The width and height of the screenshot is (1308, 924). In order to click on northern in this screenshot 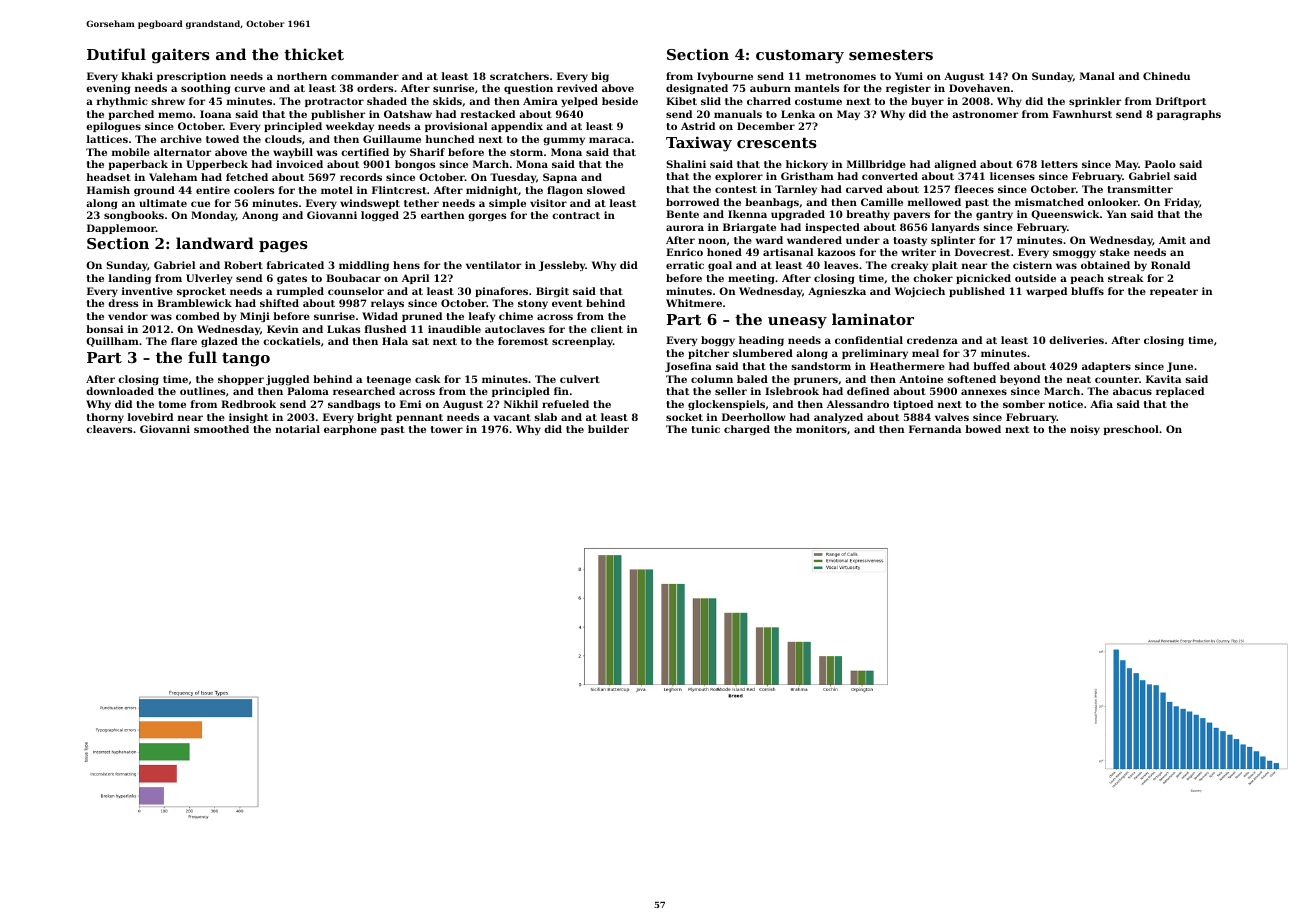, I will do `click(302, 76)`.
